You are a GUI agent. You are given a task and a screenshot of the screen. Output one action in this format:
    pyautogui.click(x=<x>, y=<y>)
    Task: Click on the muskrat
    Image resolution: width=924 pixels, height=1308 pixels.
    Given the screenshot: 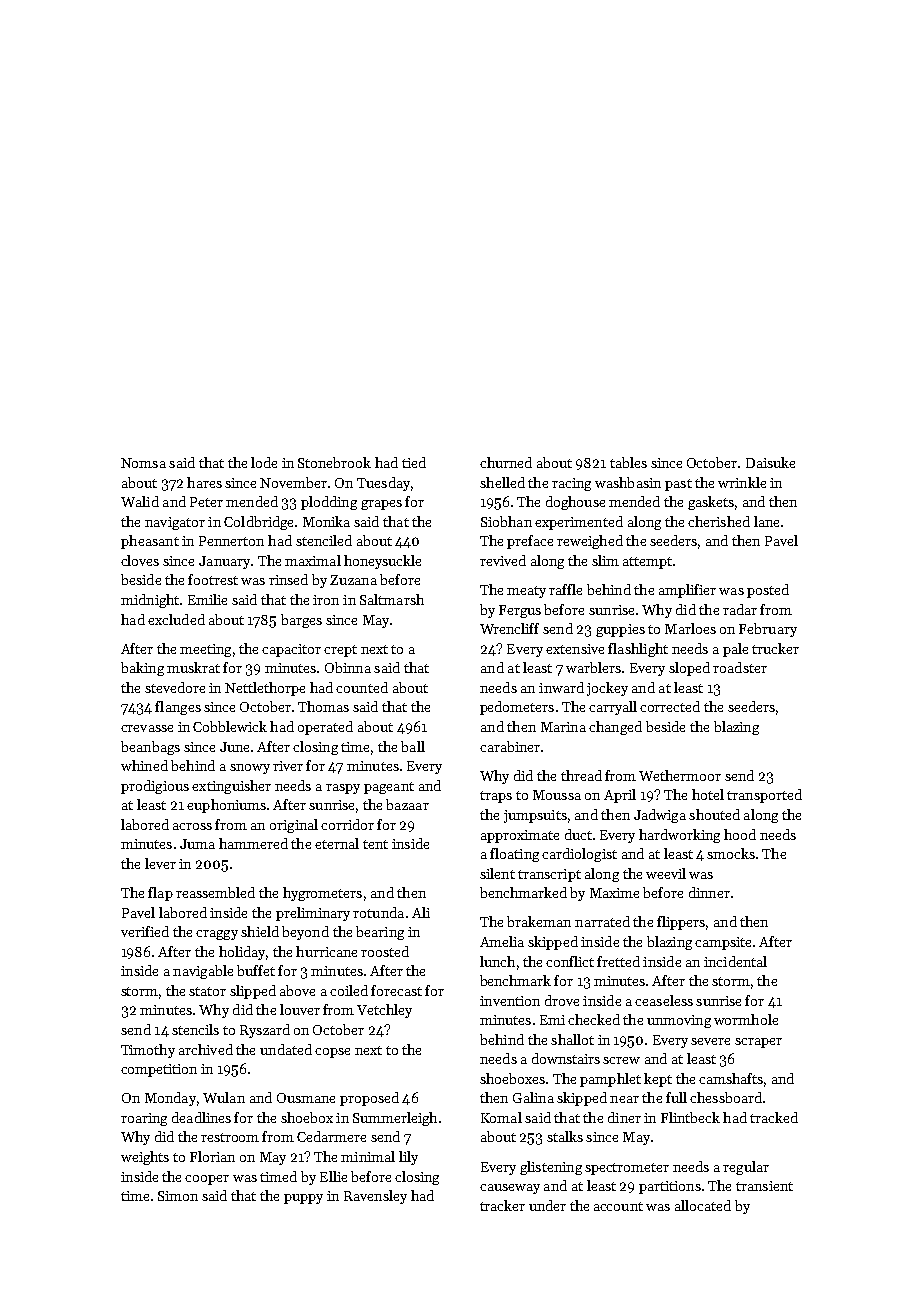 What is the action you would take?
    pyautogui.click(x=193, y=667)
